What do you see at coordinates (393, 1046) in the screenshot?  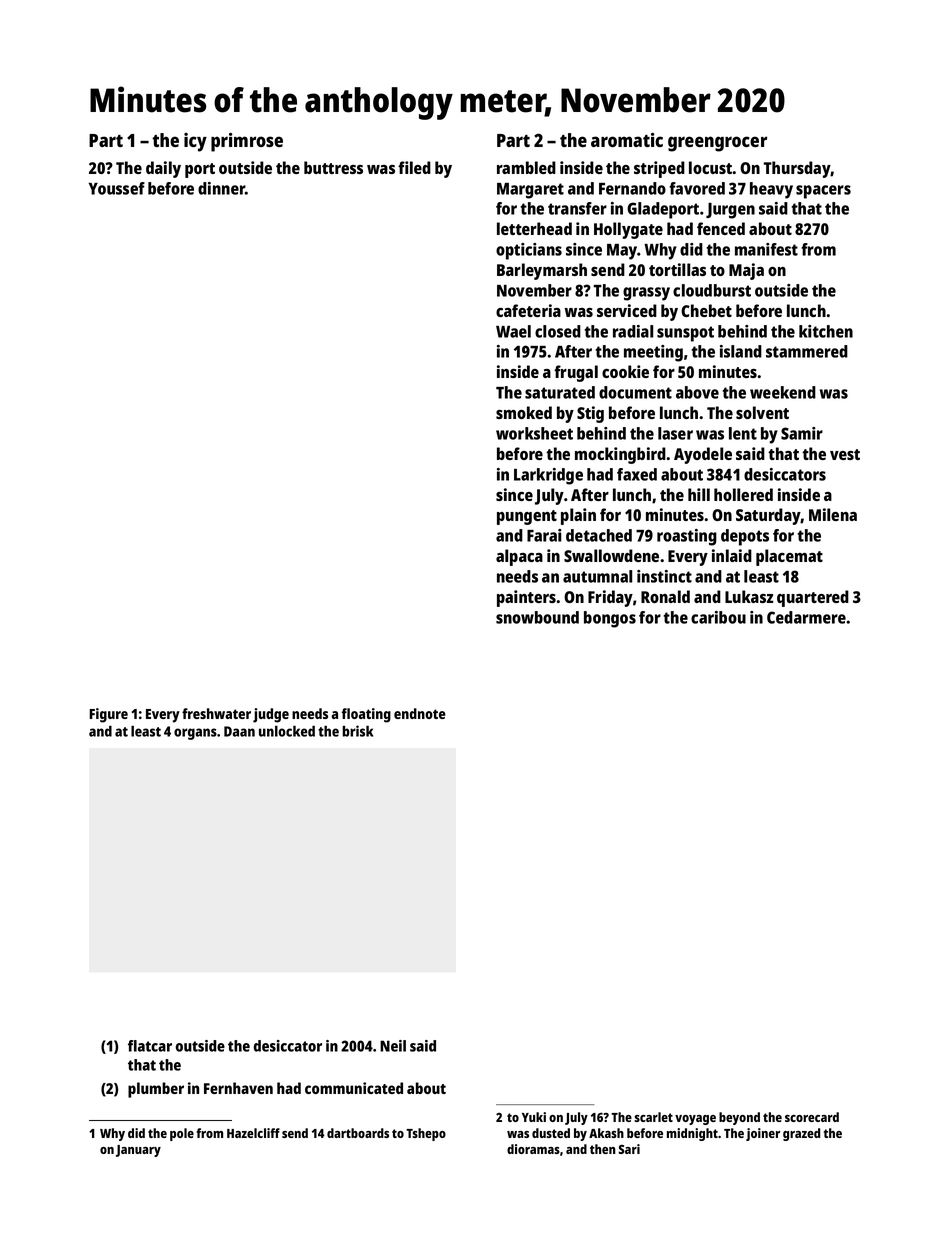 I see `Neil` at bounding box center [393, 1046].
